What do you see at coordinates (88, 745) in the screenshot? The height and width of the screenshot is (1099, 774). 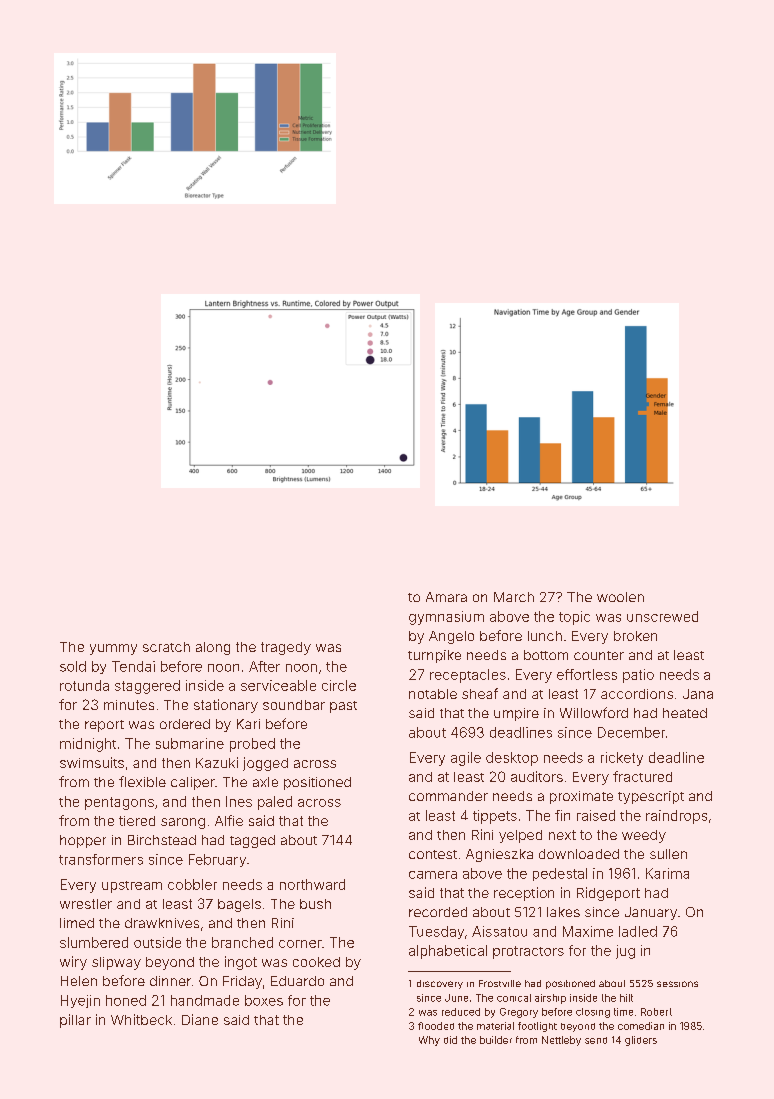 I see `midnight` at bounding box center [88, 745].
